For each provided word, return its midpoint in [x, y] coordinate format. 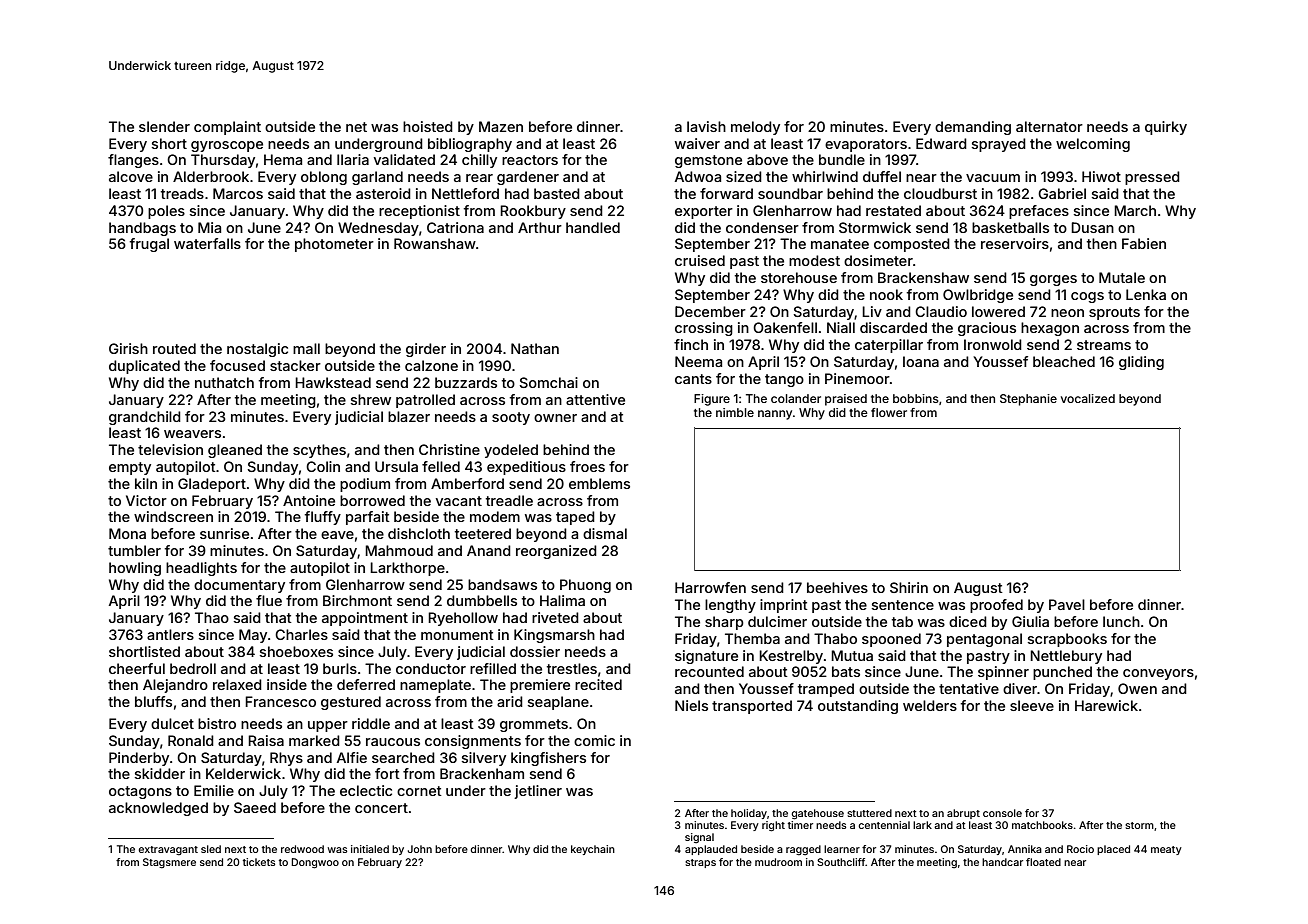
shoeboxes [296, 651]
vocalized [1088, 398]
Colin [323, 466]
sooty [511, 418]
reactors [530, 160]
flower [889, 412]
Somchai [548, 382]
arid [510, 701]
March [1135, 210]
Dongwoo [315, 863]
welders [930, 705]
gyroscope [227, 146]
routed [174, 348]
